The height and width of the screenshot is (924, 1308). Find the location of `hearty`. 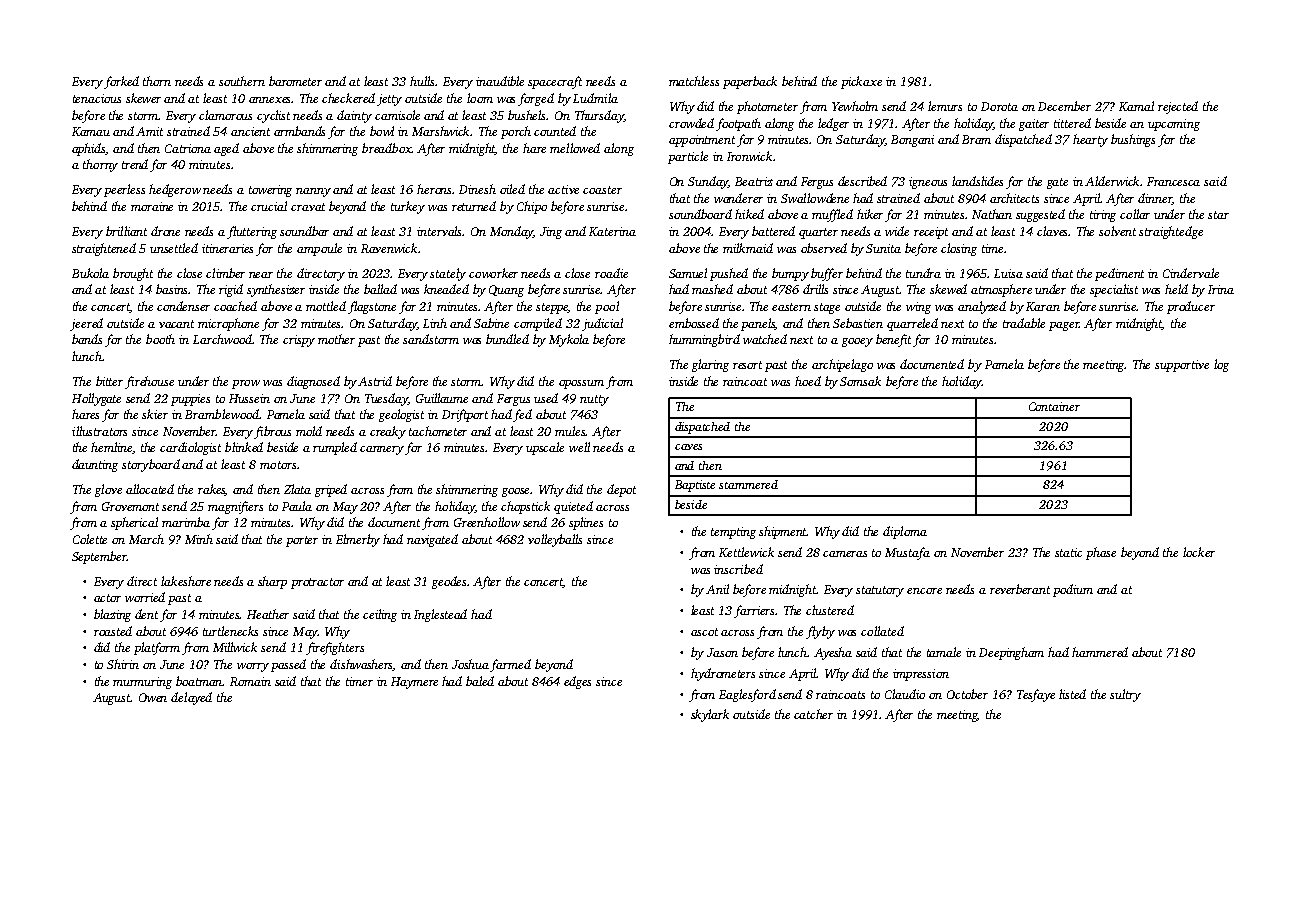

hearty is located at coordinates (1090, 140).
